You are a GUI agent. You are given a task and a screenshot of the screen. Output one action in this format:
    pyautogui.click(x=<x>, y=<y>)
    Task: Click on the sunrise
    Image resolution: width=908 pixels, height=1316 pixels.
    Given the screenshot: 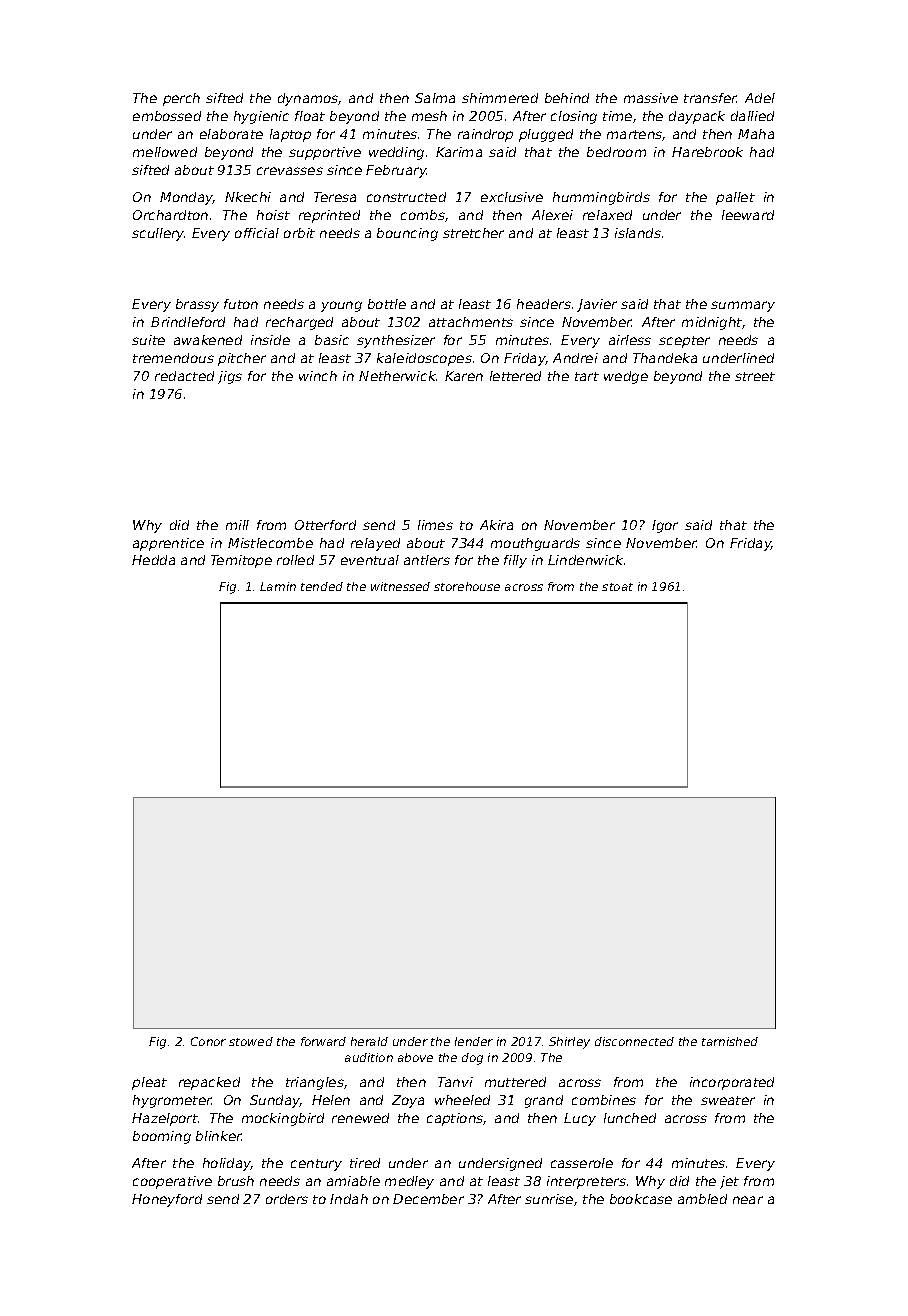 What is the action you would take?
    pyautogui.click(x=549, y=1199)
